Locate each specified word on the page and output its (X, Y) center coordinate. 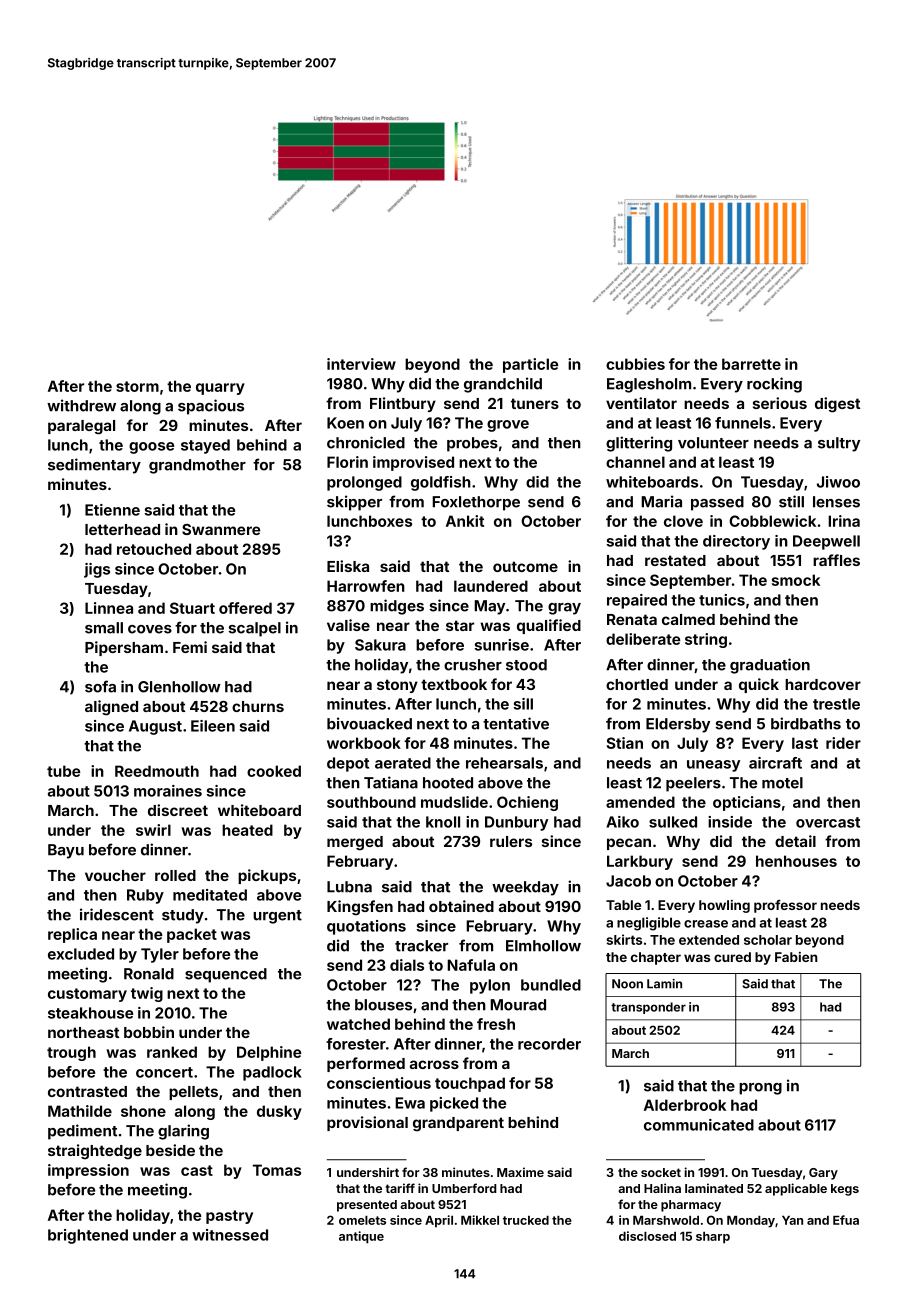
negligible (649, 924)
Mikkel (480, 1220)
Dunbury (516, 823)
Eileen (213, 726)
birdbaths (806, 723)
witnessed (230, 1235)
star (460, 625)
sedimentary (94, 466)
